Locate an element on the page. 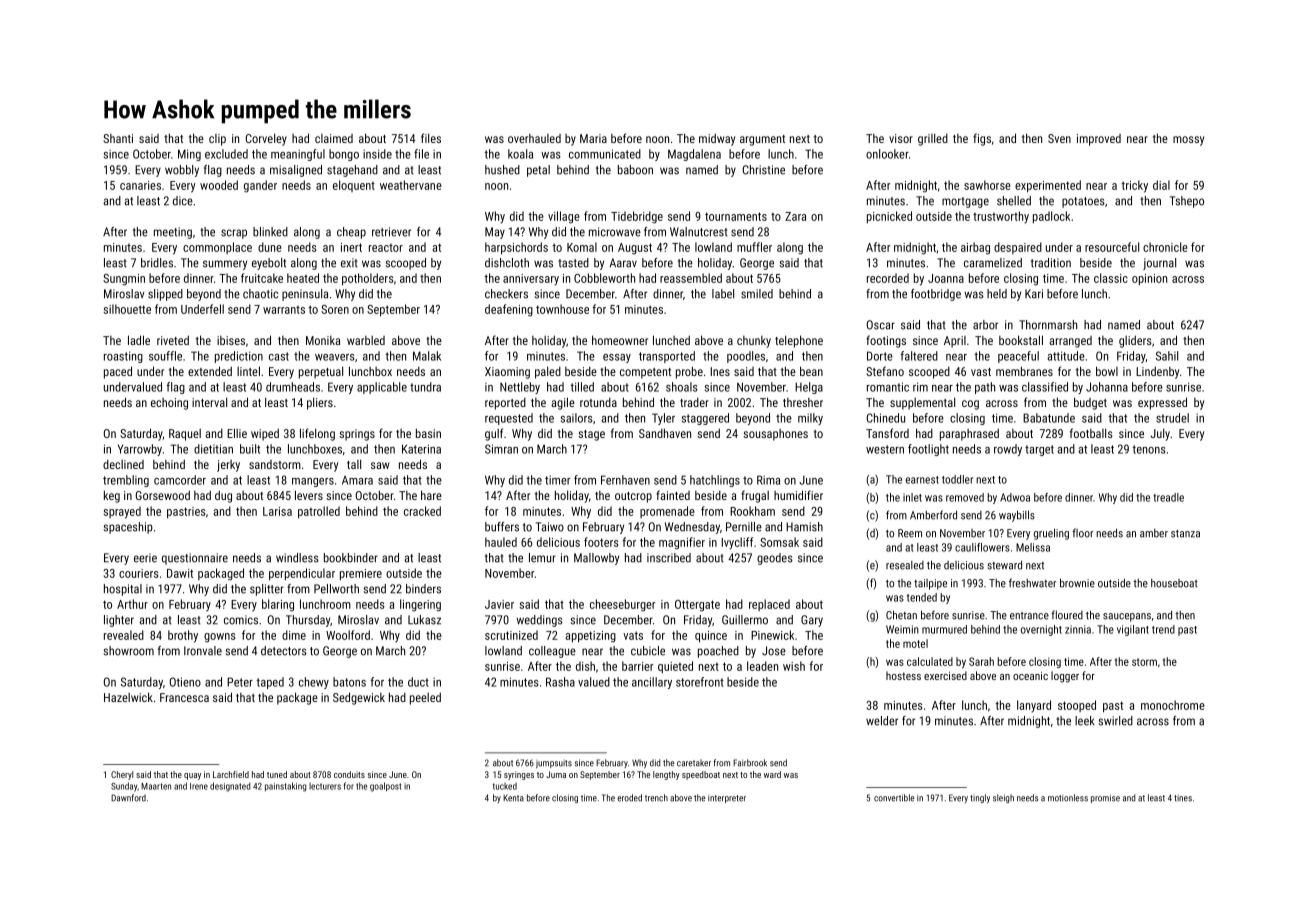 This page has width=1308, height=924. eerie is located at coordinates (145, 558).
